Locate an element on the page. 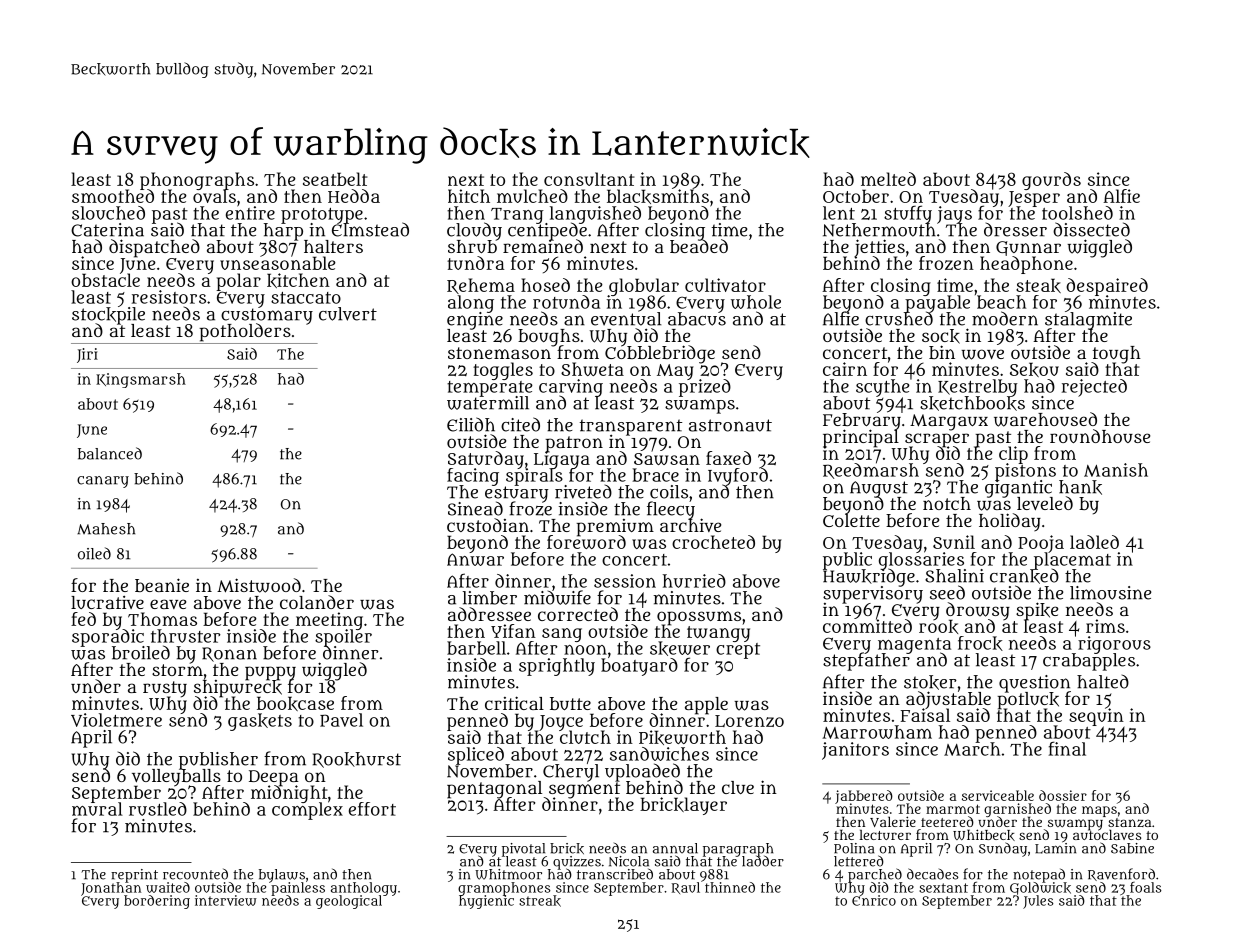 Image resolution: width=1233 pixels, height=952 pixels. Sinead is located at coordinates (475, 508).
